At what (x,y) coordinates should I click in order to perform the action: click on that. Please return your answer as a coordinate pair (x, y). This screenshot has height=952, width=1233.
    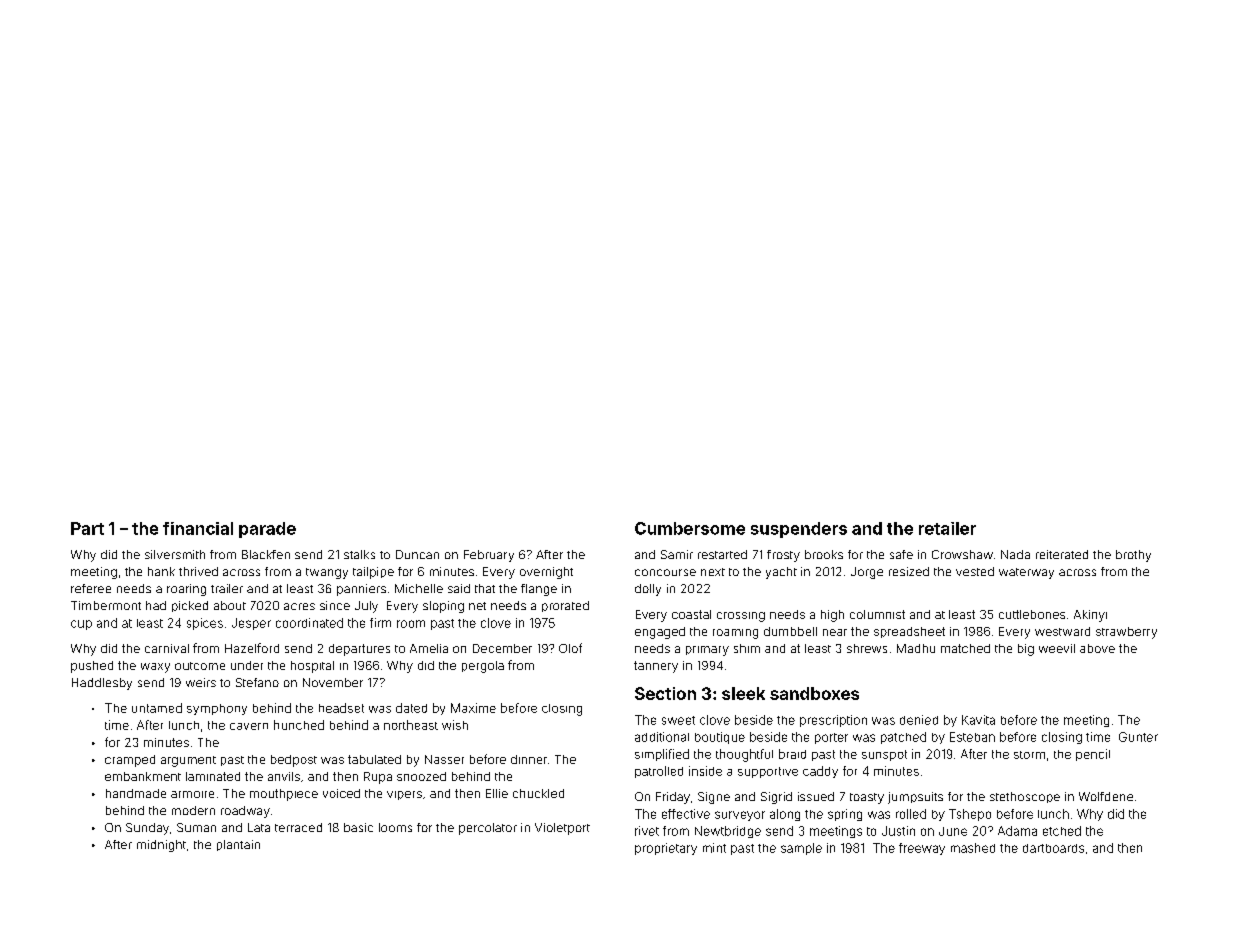
    Looking at the image, I should click on (485, 588).
